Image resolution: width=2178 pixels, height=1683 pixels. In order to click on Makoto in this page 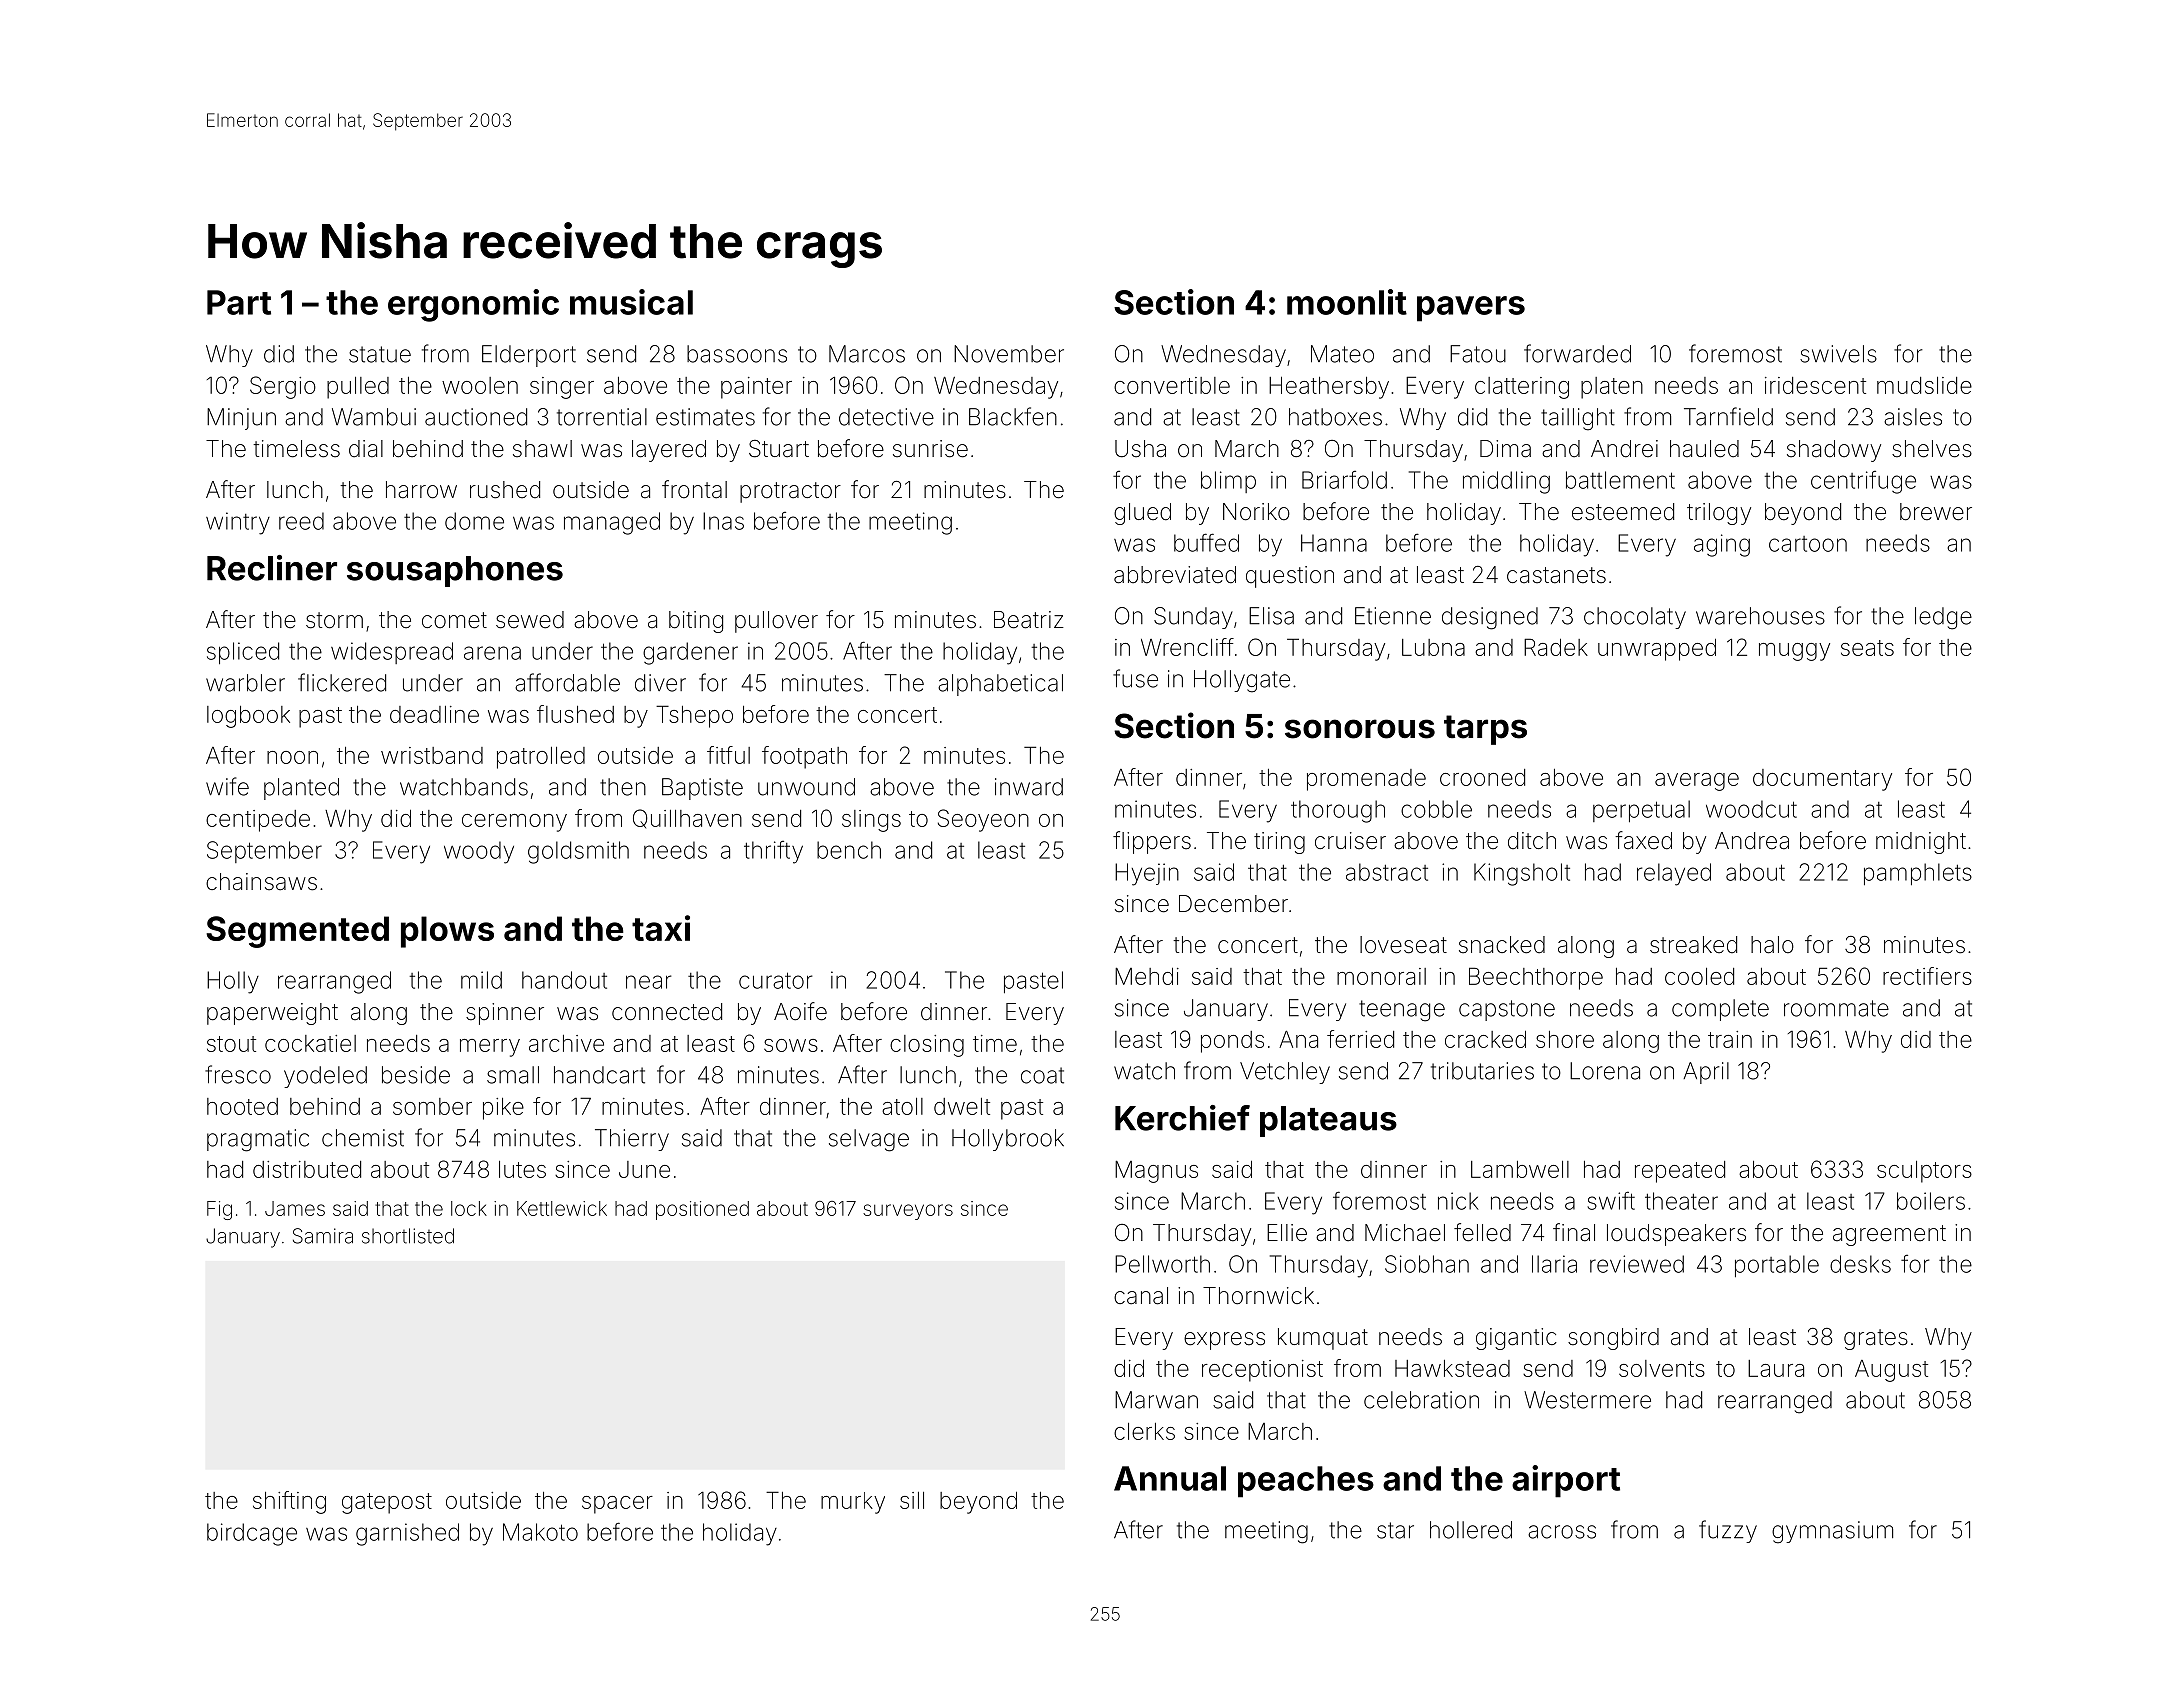, I will do `click(540, 1532)`.
